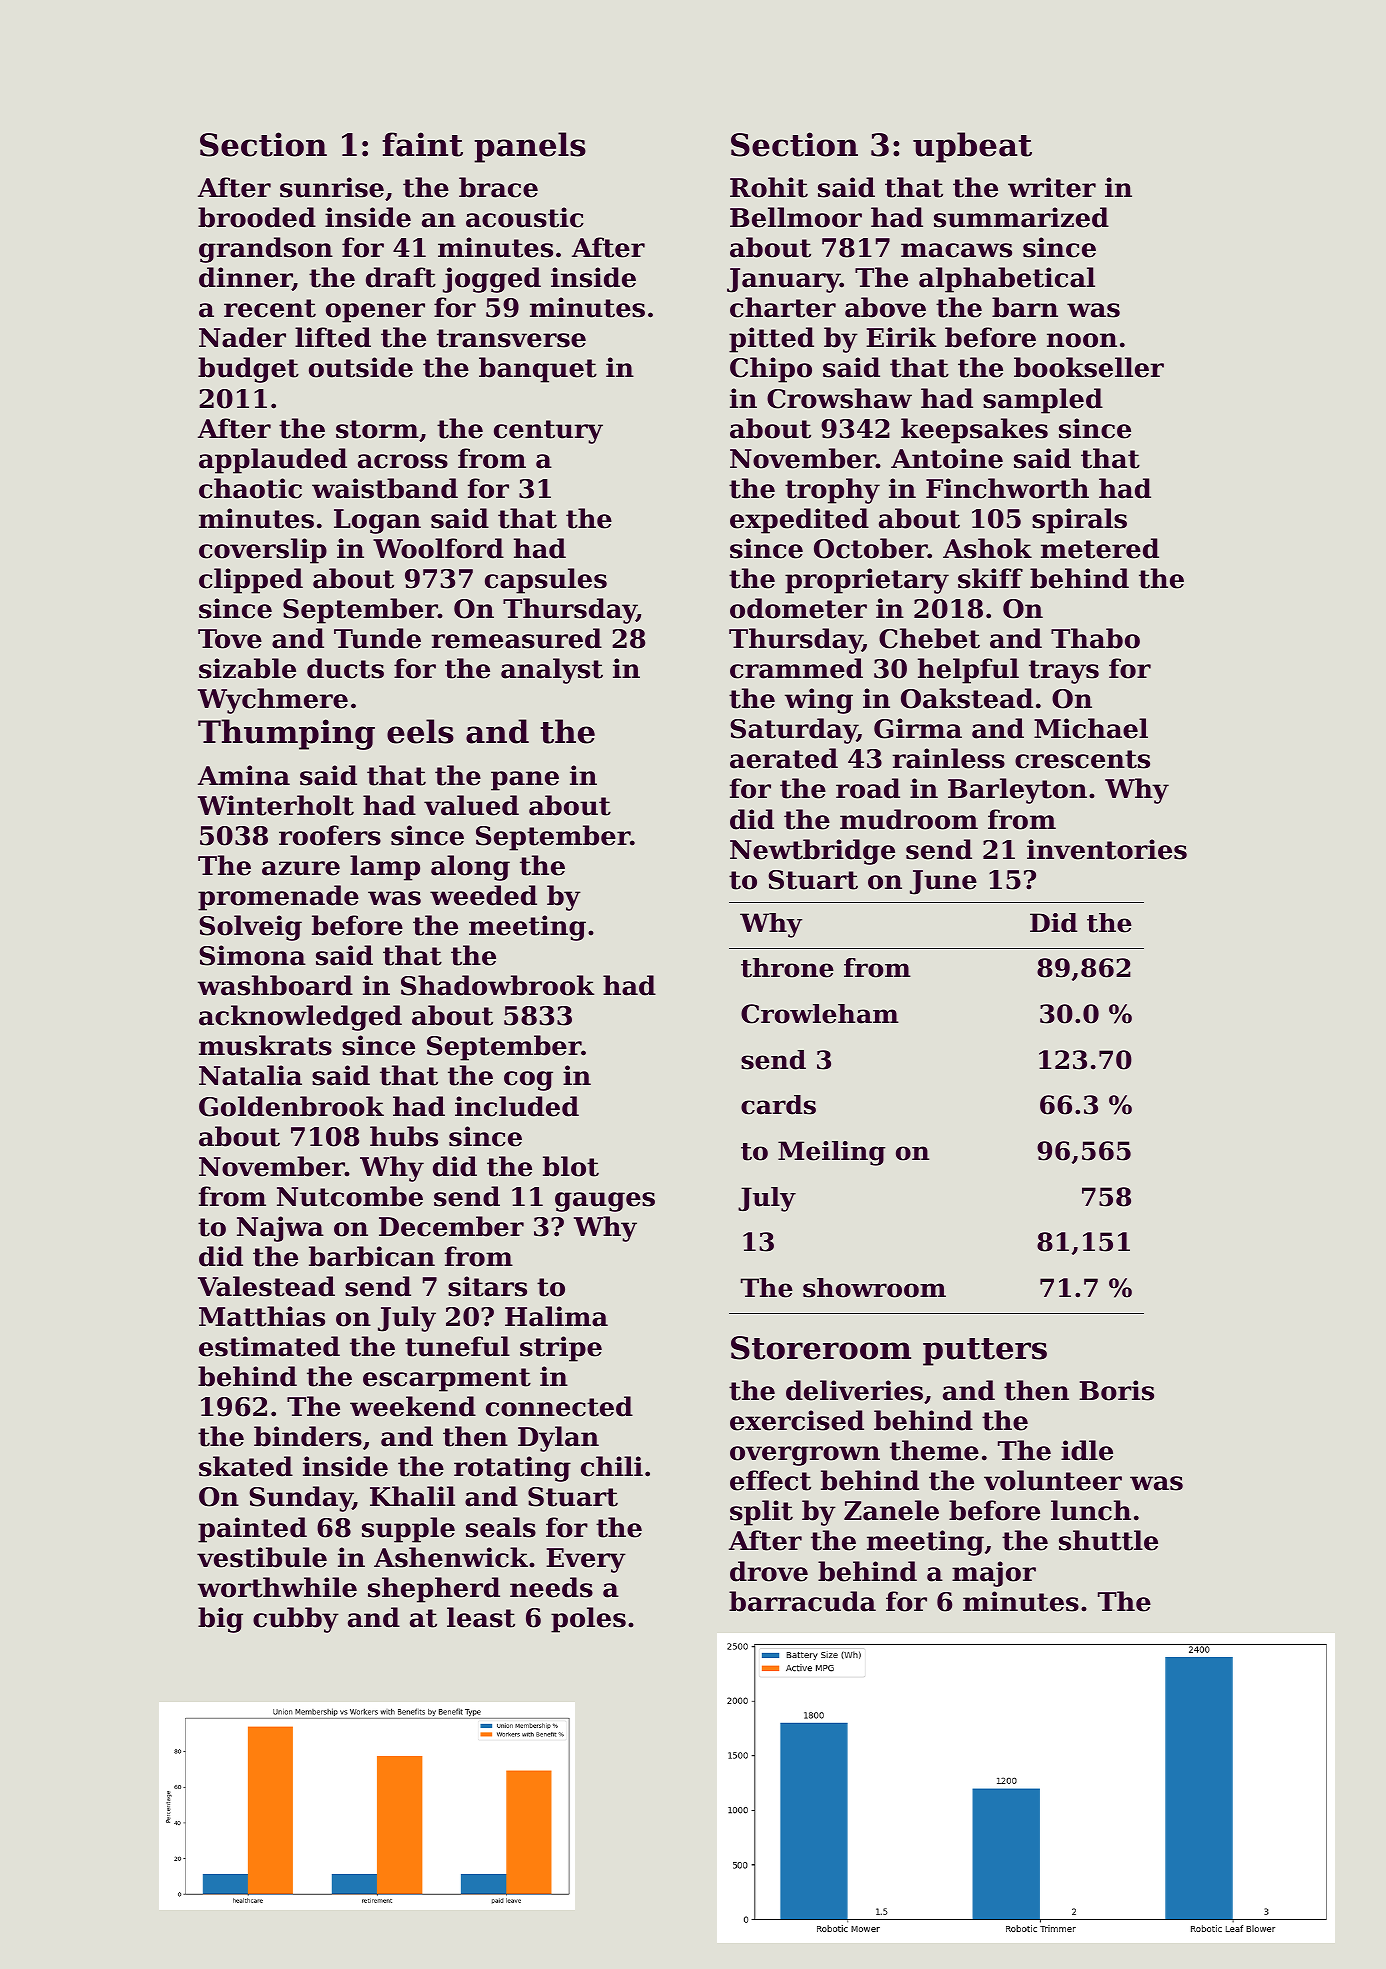  Describe the element at coordinates (266, 1286) in the screenshot. I see `Valestead` at that location.
